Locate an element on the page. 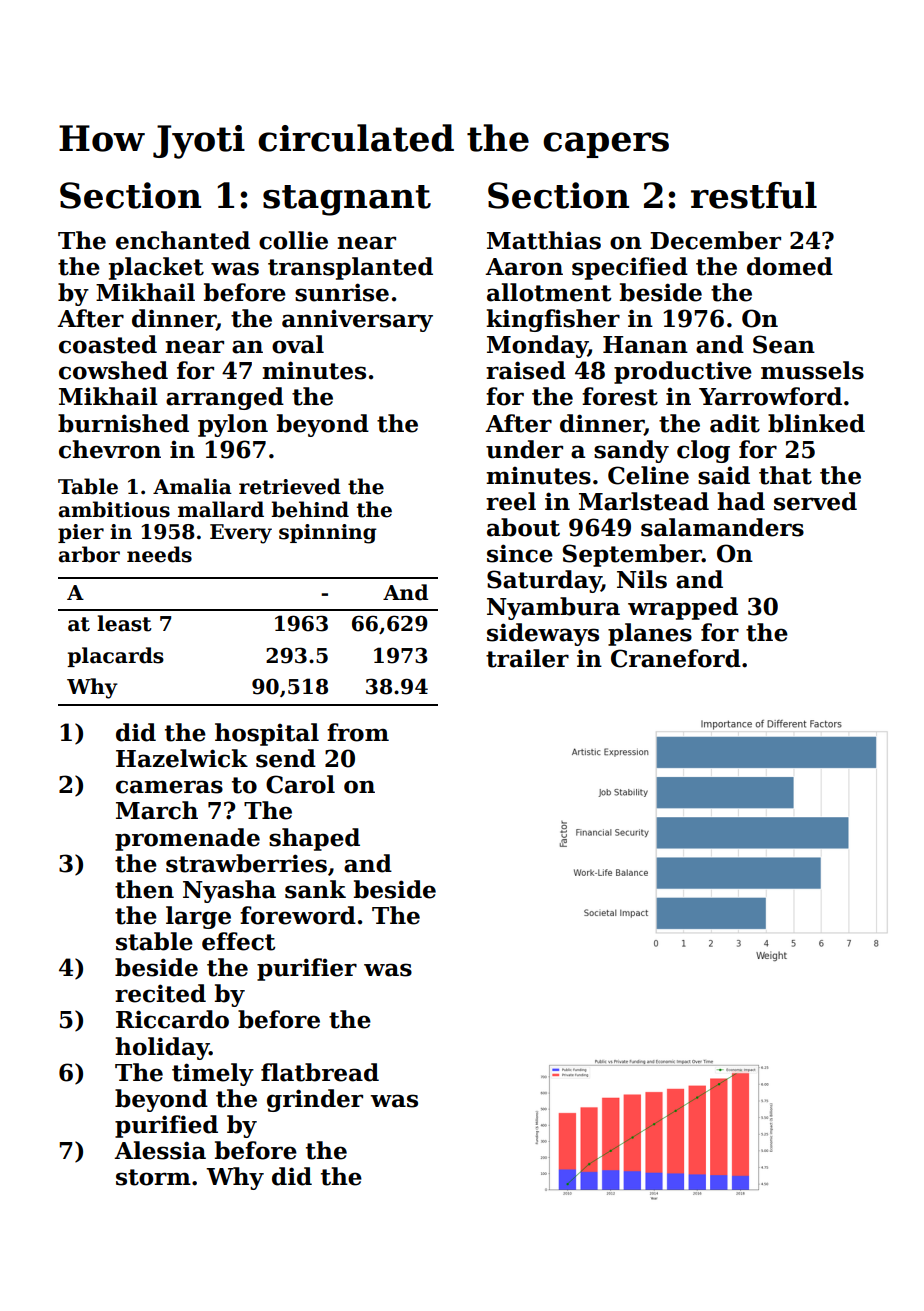 Image resolution: width=924 pixels, height=1311 pixels. from is located at coordinates (358, 732).
